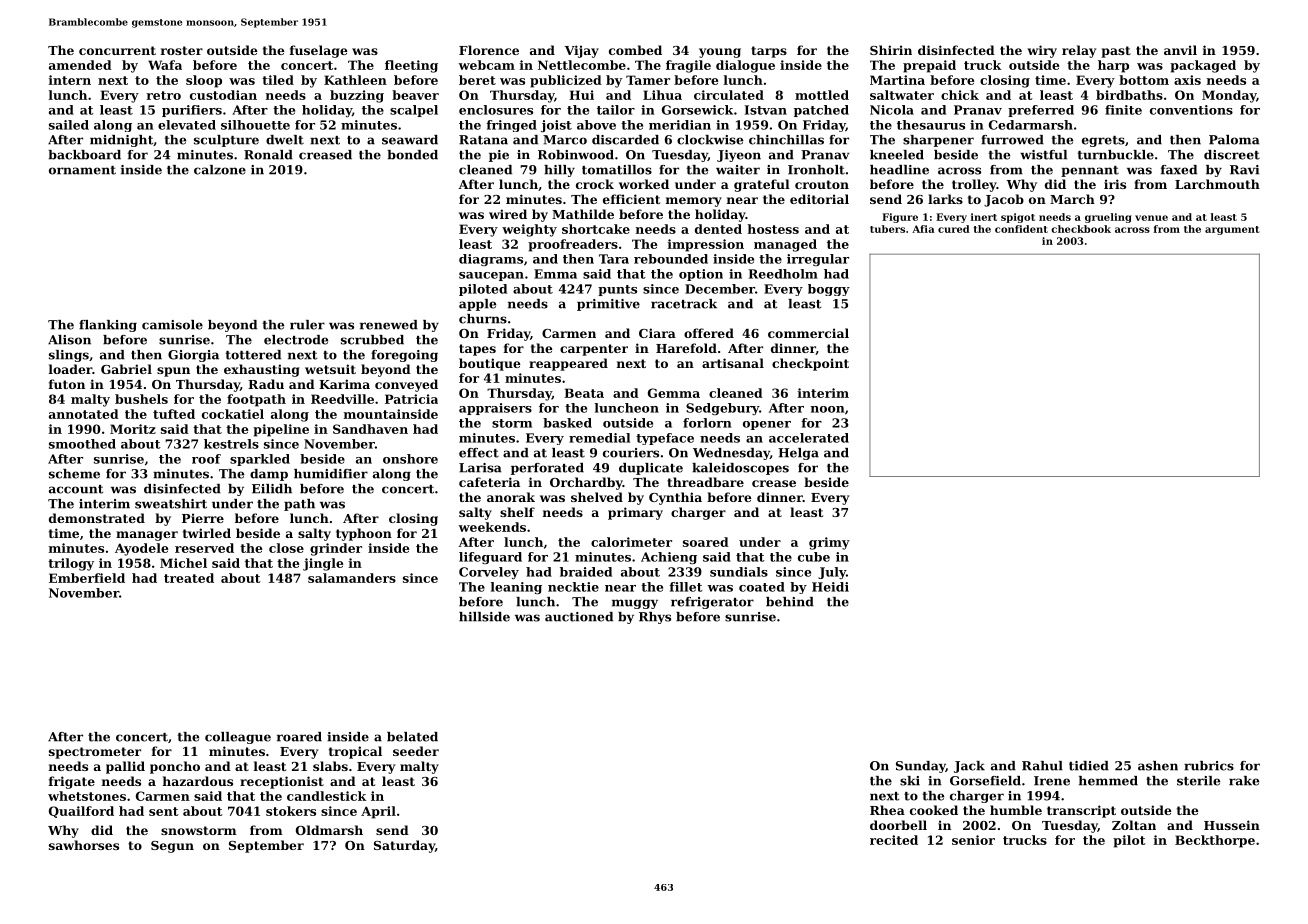  I want to click on beret, so click(477, 80).
